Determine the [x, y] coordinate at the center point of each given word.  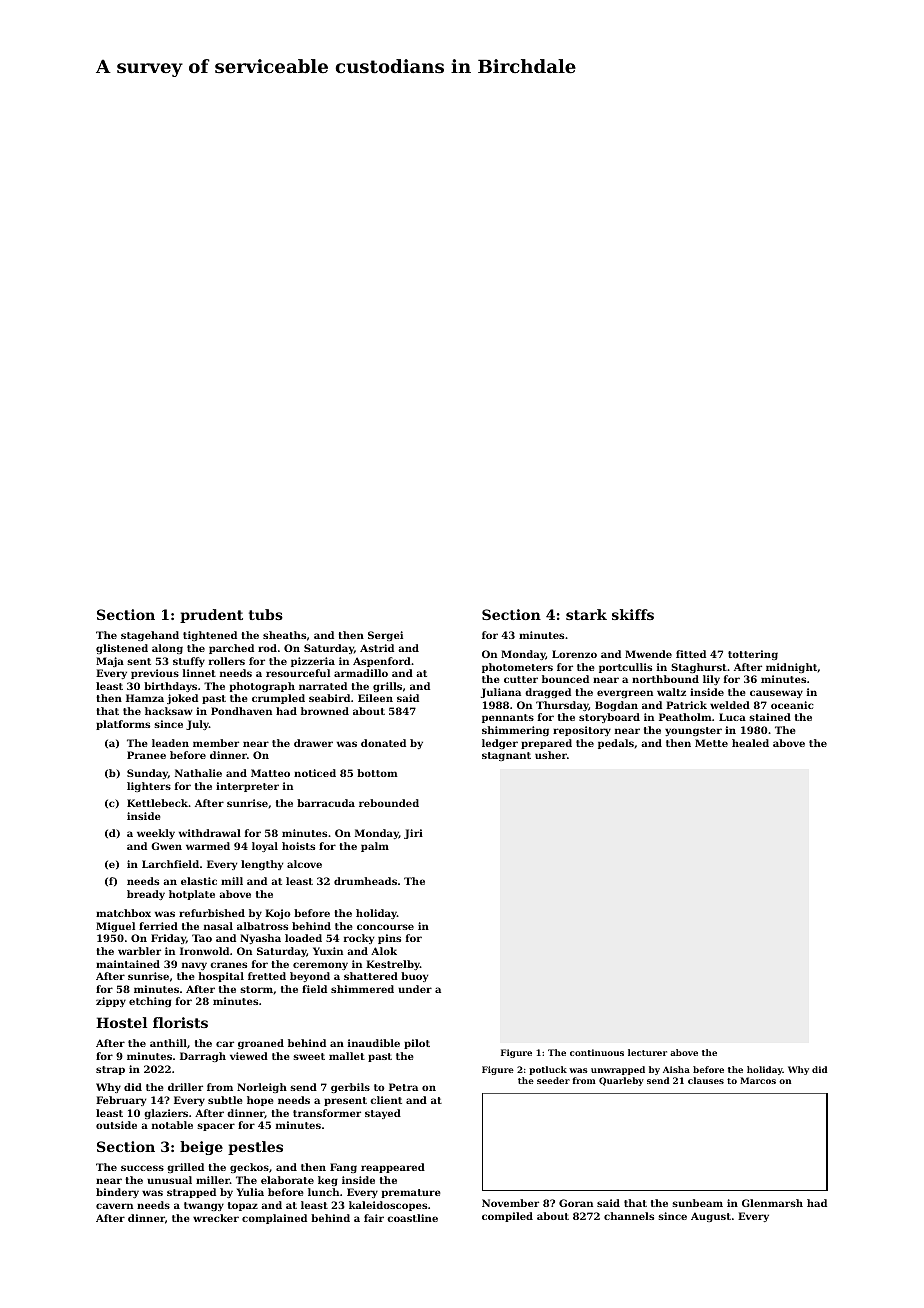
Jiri [413, 834]
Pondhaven [241, 711]
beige [201, 1148]
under [415, 989]
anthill [168, 1043]
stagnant [506, 756]
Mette [711, 743]
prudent [211, 616]
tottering [753, 655]
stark [586, 614]
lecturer [647, 1052]
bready [146, 895]
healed [750, 743]
